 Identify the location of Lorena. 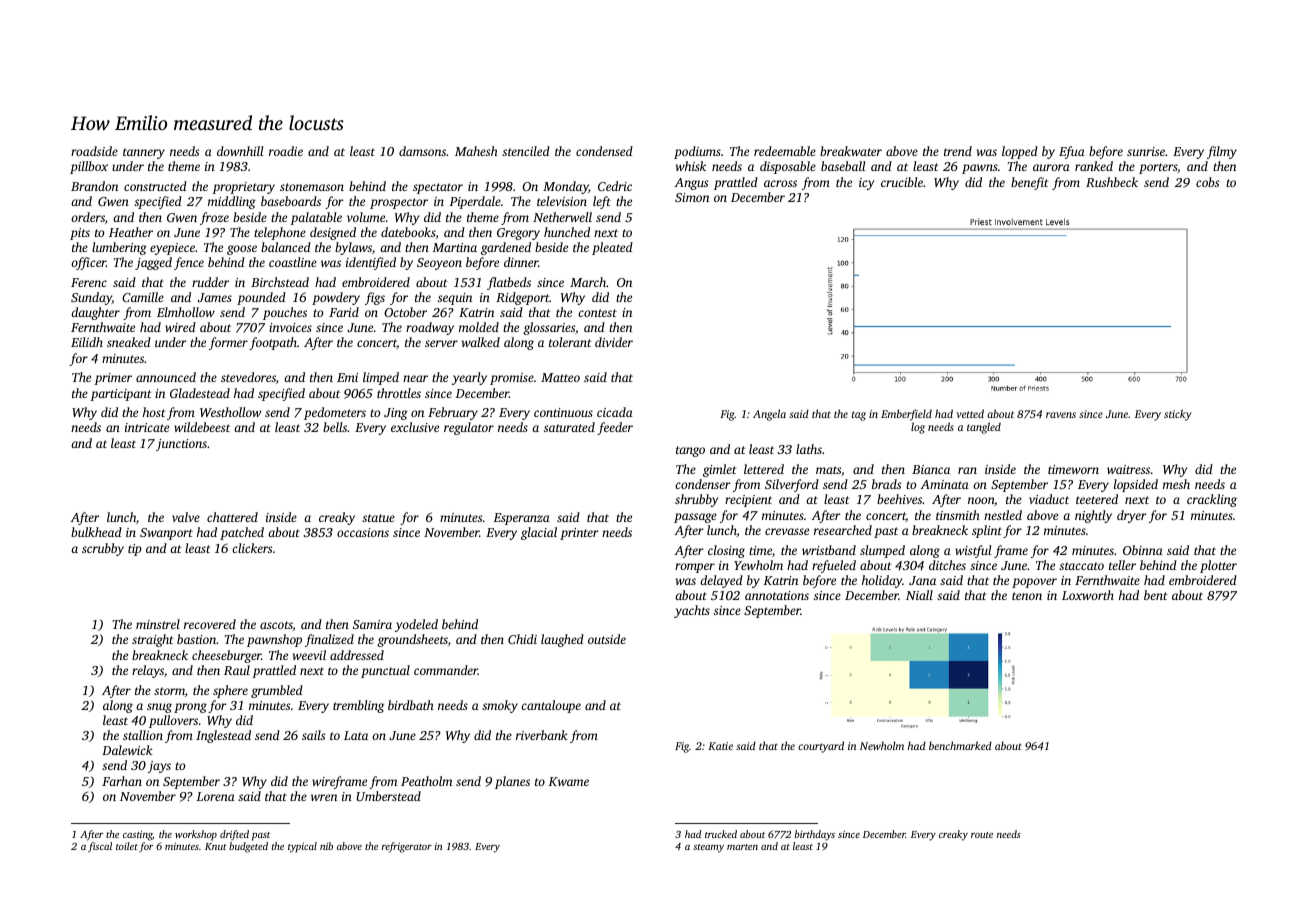
(215, 796).
